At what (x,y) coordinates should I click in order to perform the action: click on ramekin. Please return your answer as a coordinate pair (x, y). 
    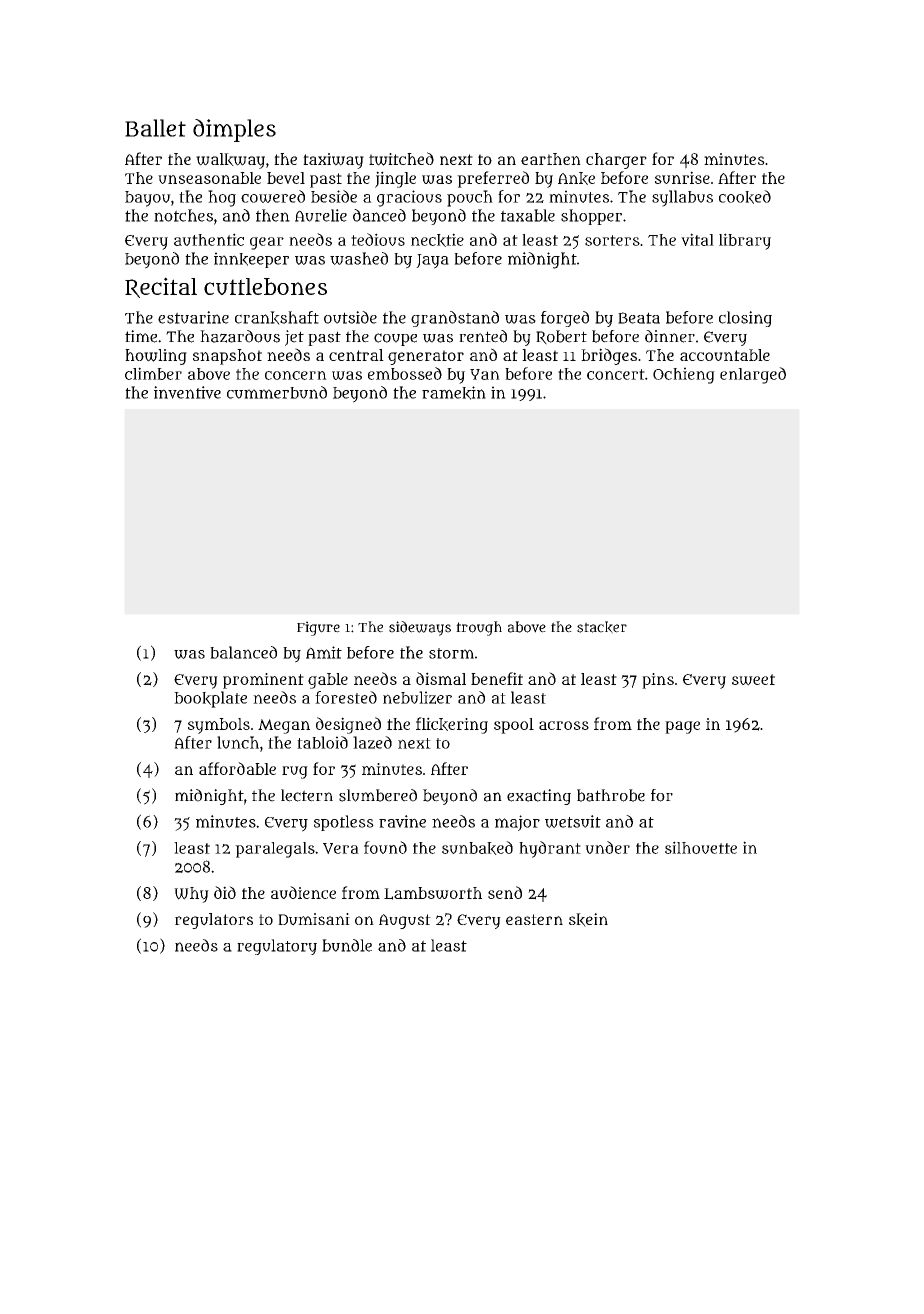
    Looking at the image, I should click on (454, 393).
